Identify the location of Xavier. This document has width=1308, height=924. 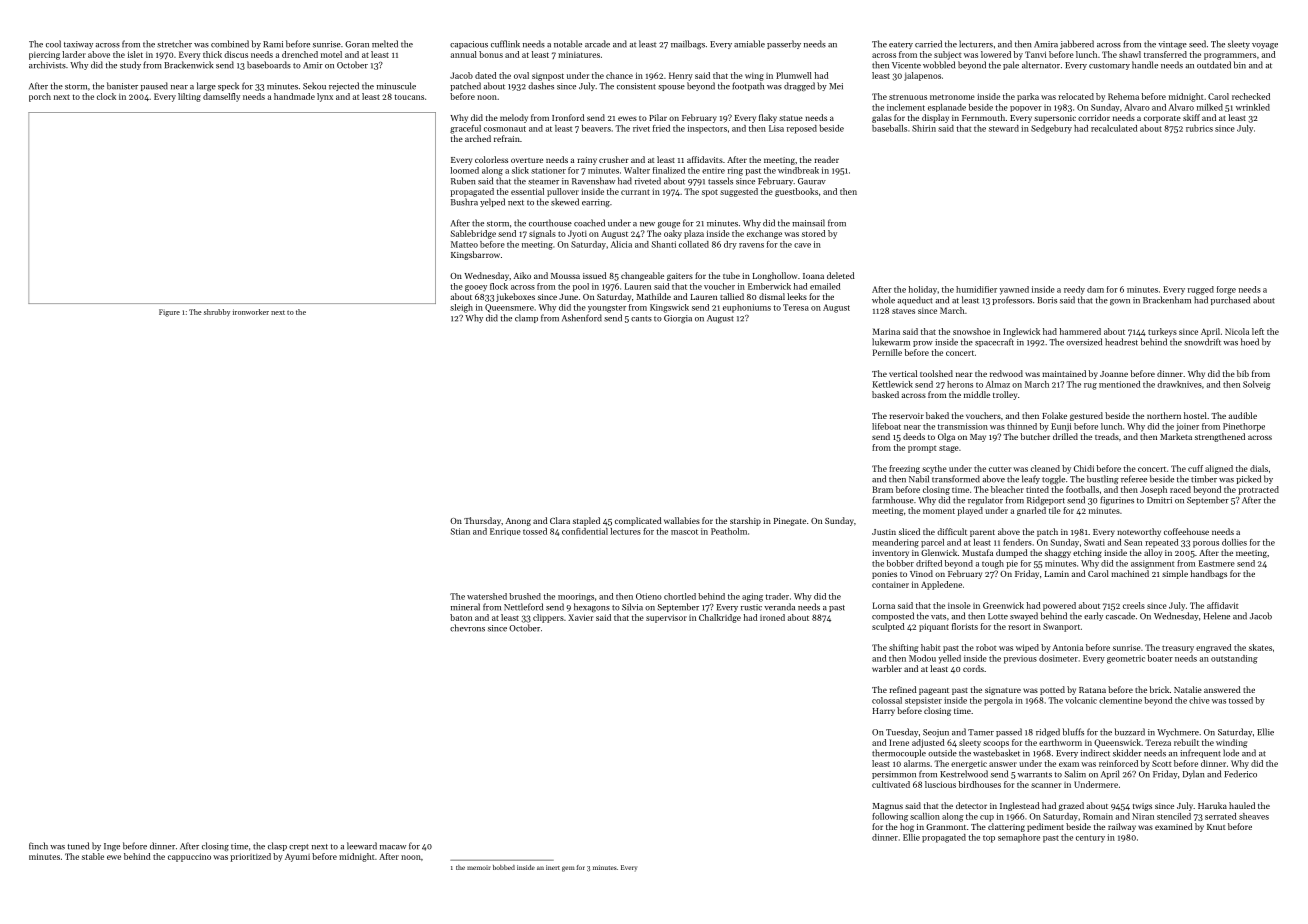
(580, 617).
